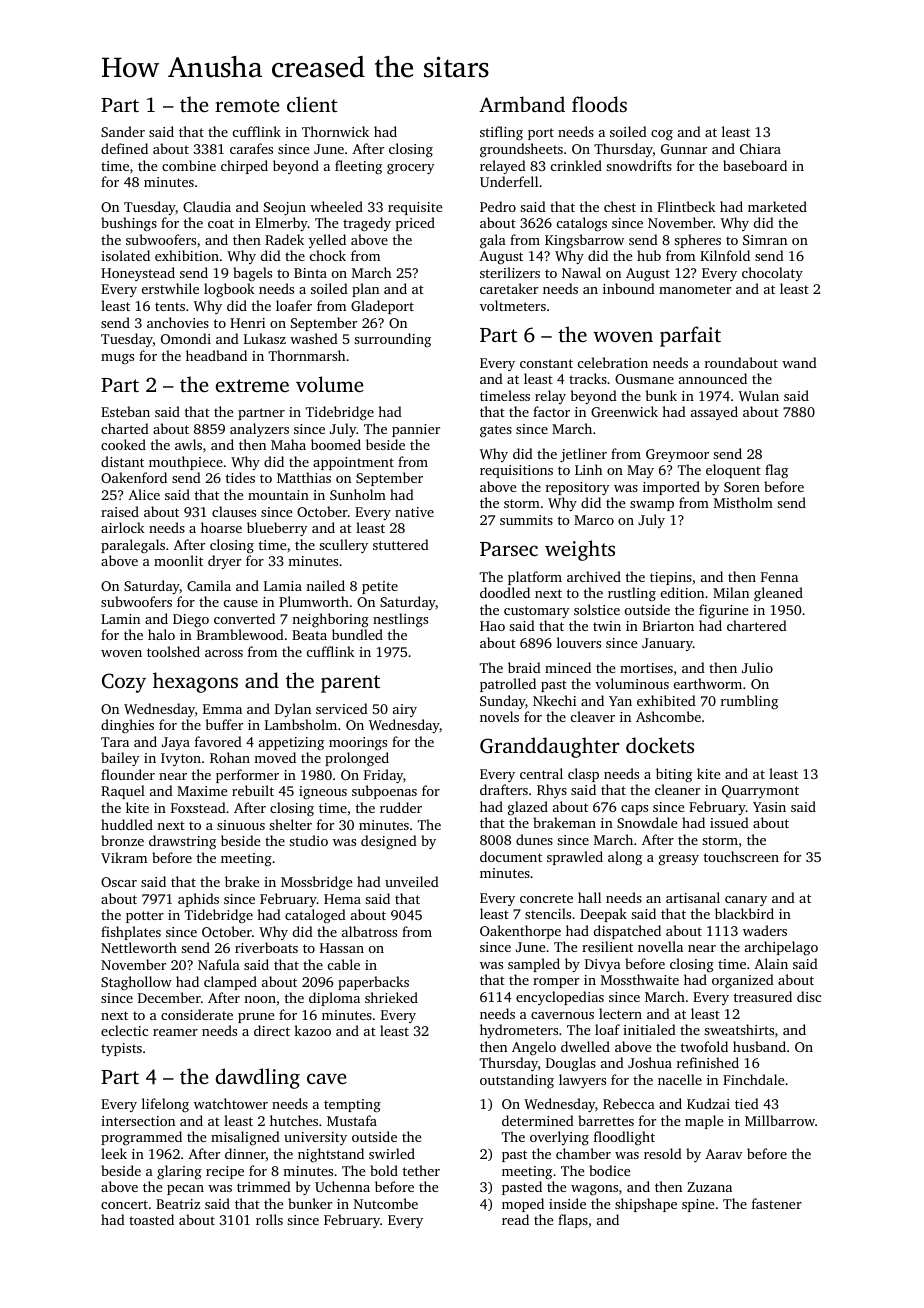  What do you see at coordinates (127, 824) in the document?
I see `huddled` at bounding box center [127, 824].
